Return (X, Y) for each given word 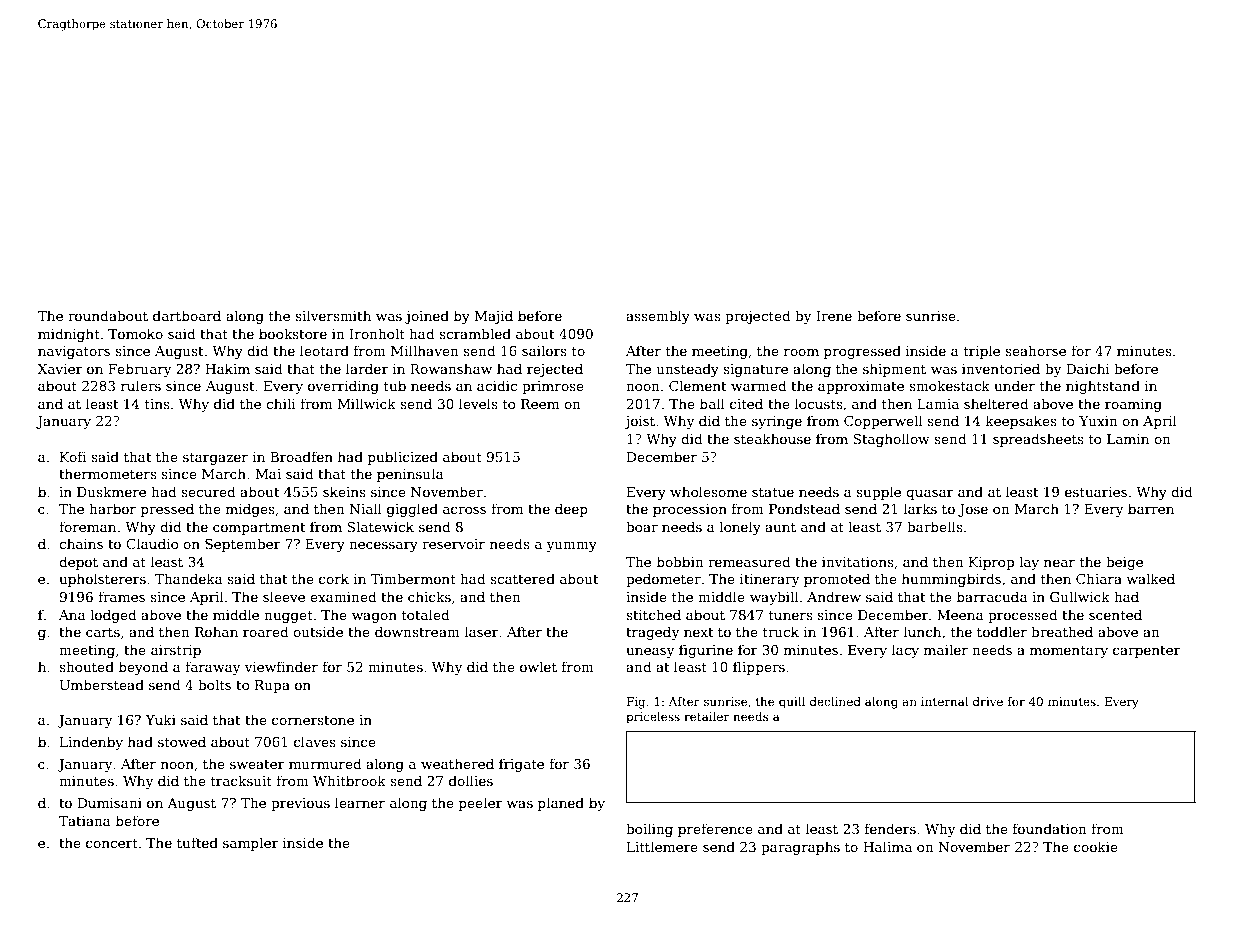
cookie (1096, 846)
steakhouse (772, 438)
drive (988, 701)
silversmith (333, 315)
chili (281, 403)
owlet (538, 666)
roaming (1133, 405)
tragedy (652, 633)
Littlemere (662, 846)
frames (121, 596)
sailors (544, 350)
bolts (214, 684)
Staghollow (891, 440)
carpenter (1147, 652)
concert (112, 843)
